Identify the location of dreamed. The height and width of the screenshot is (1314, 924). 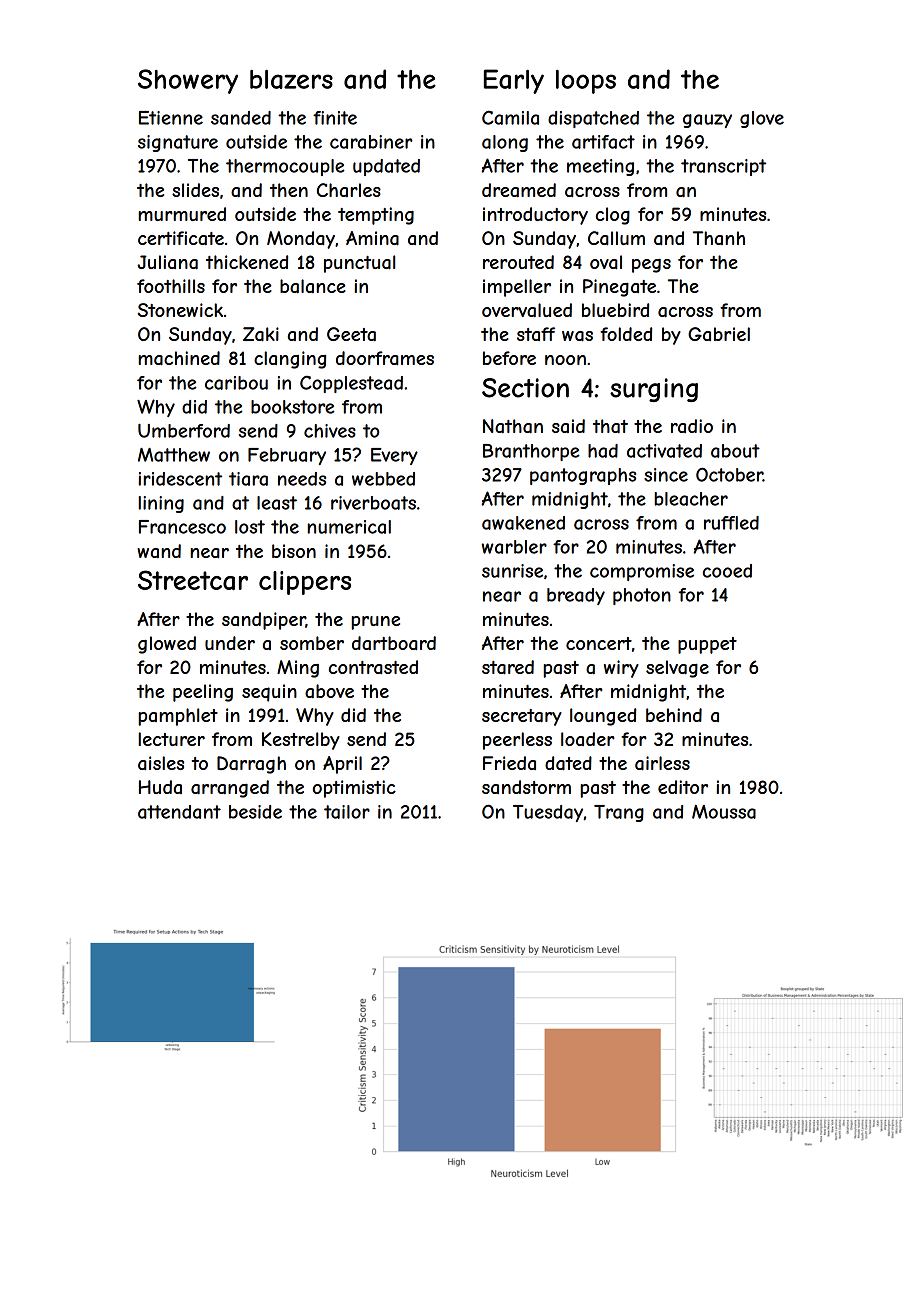
(519, 190).
